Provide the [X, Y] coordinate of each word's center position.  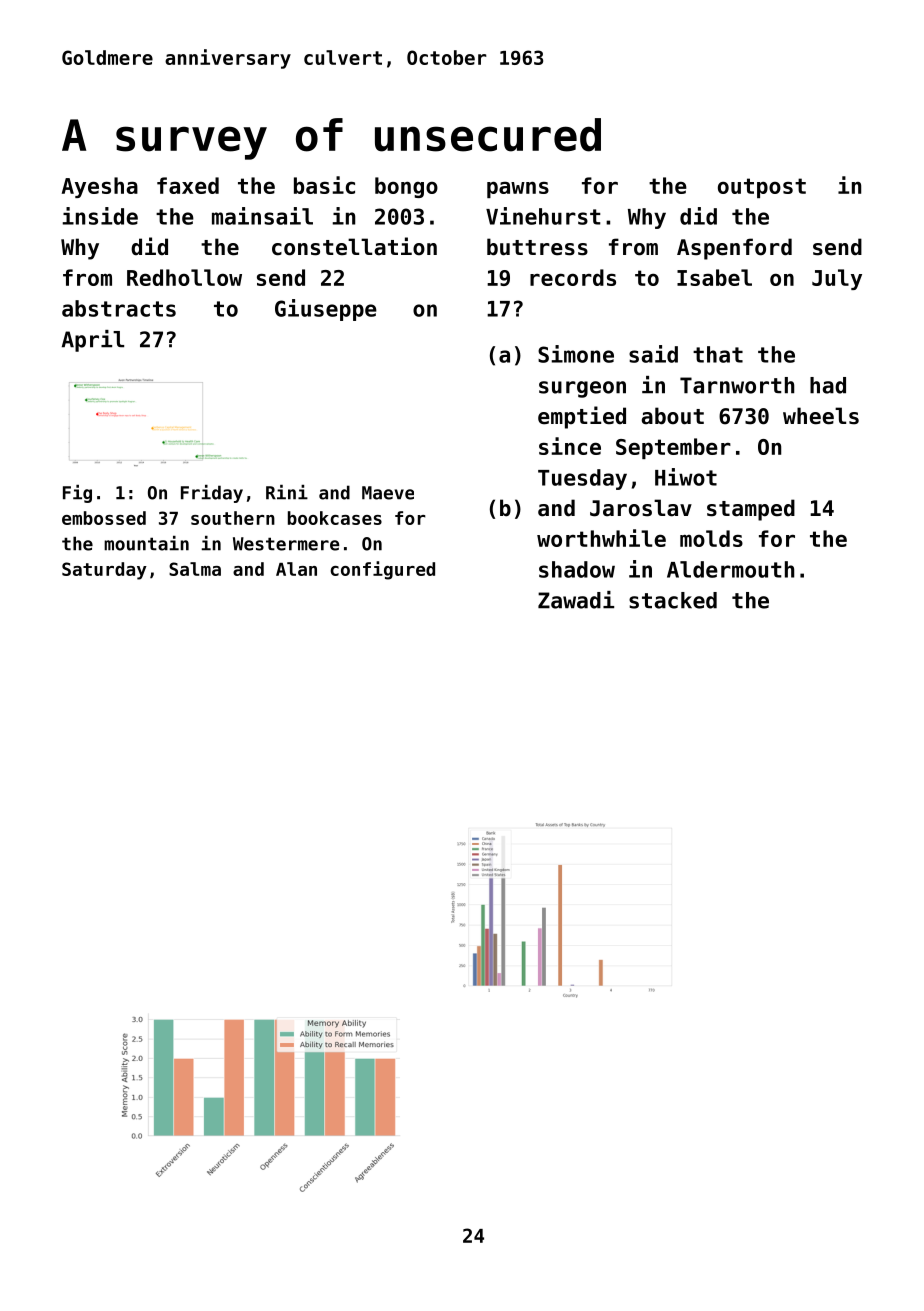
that [718, 354]
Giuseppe [326, 310]
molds [711, 538]
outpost [762, 188]
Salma [195, 569]
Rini [287, 492]
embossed [104, 518]
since [570, 446]
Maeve [388, 493]
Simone [576, 354]
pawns [518, 189]
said [653, 354]
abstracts [119, 308]
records [573, 277]
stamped [751, 510]
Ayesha [100, 187]
